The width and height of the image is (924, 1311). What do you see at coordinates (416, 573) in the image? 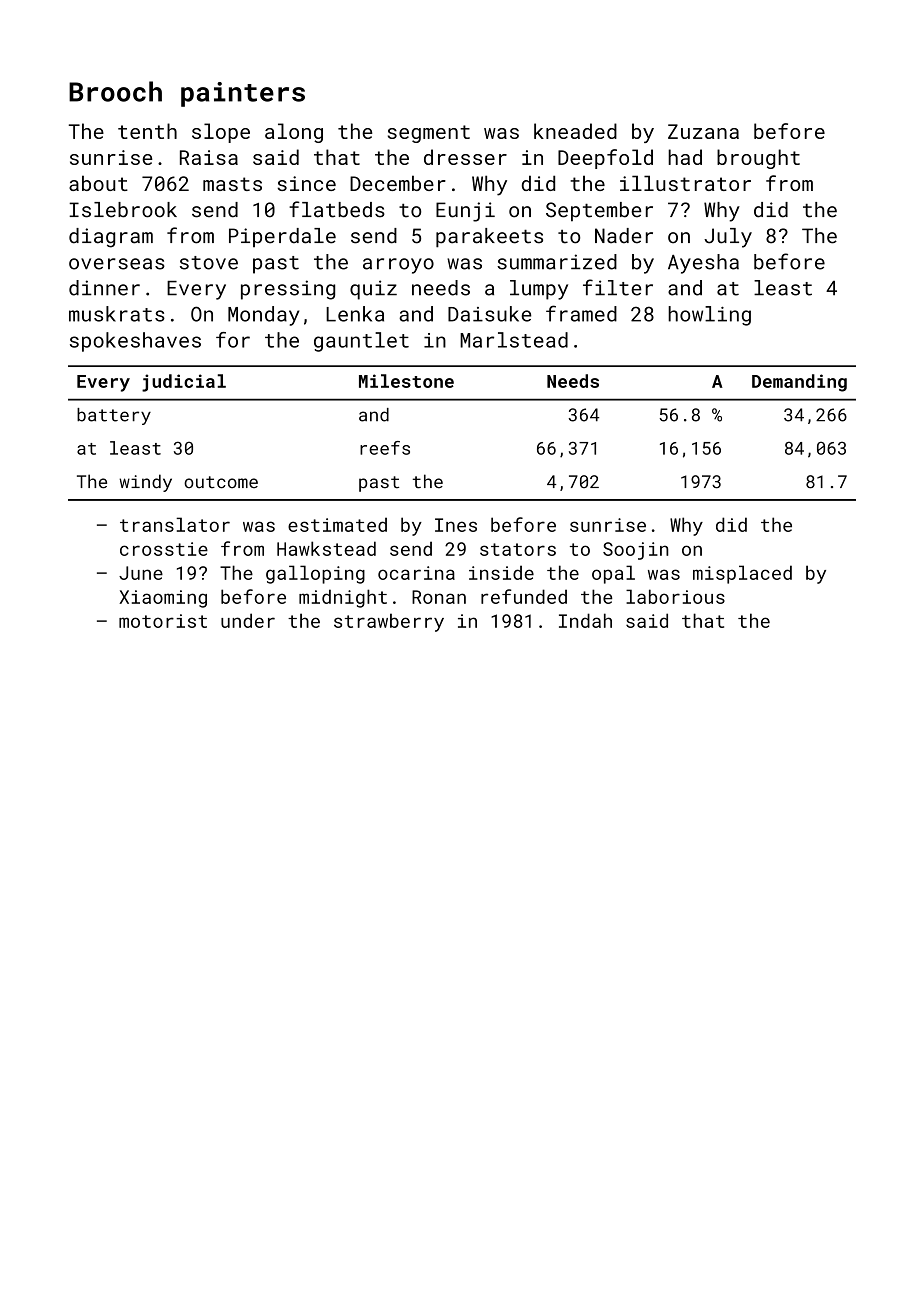
I see `ocarina` at bounding box center [416, 573].
